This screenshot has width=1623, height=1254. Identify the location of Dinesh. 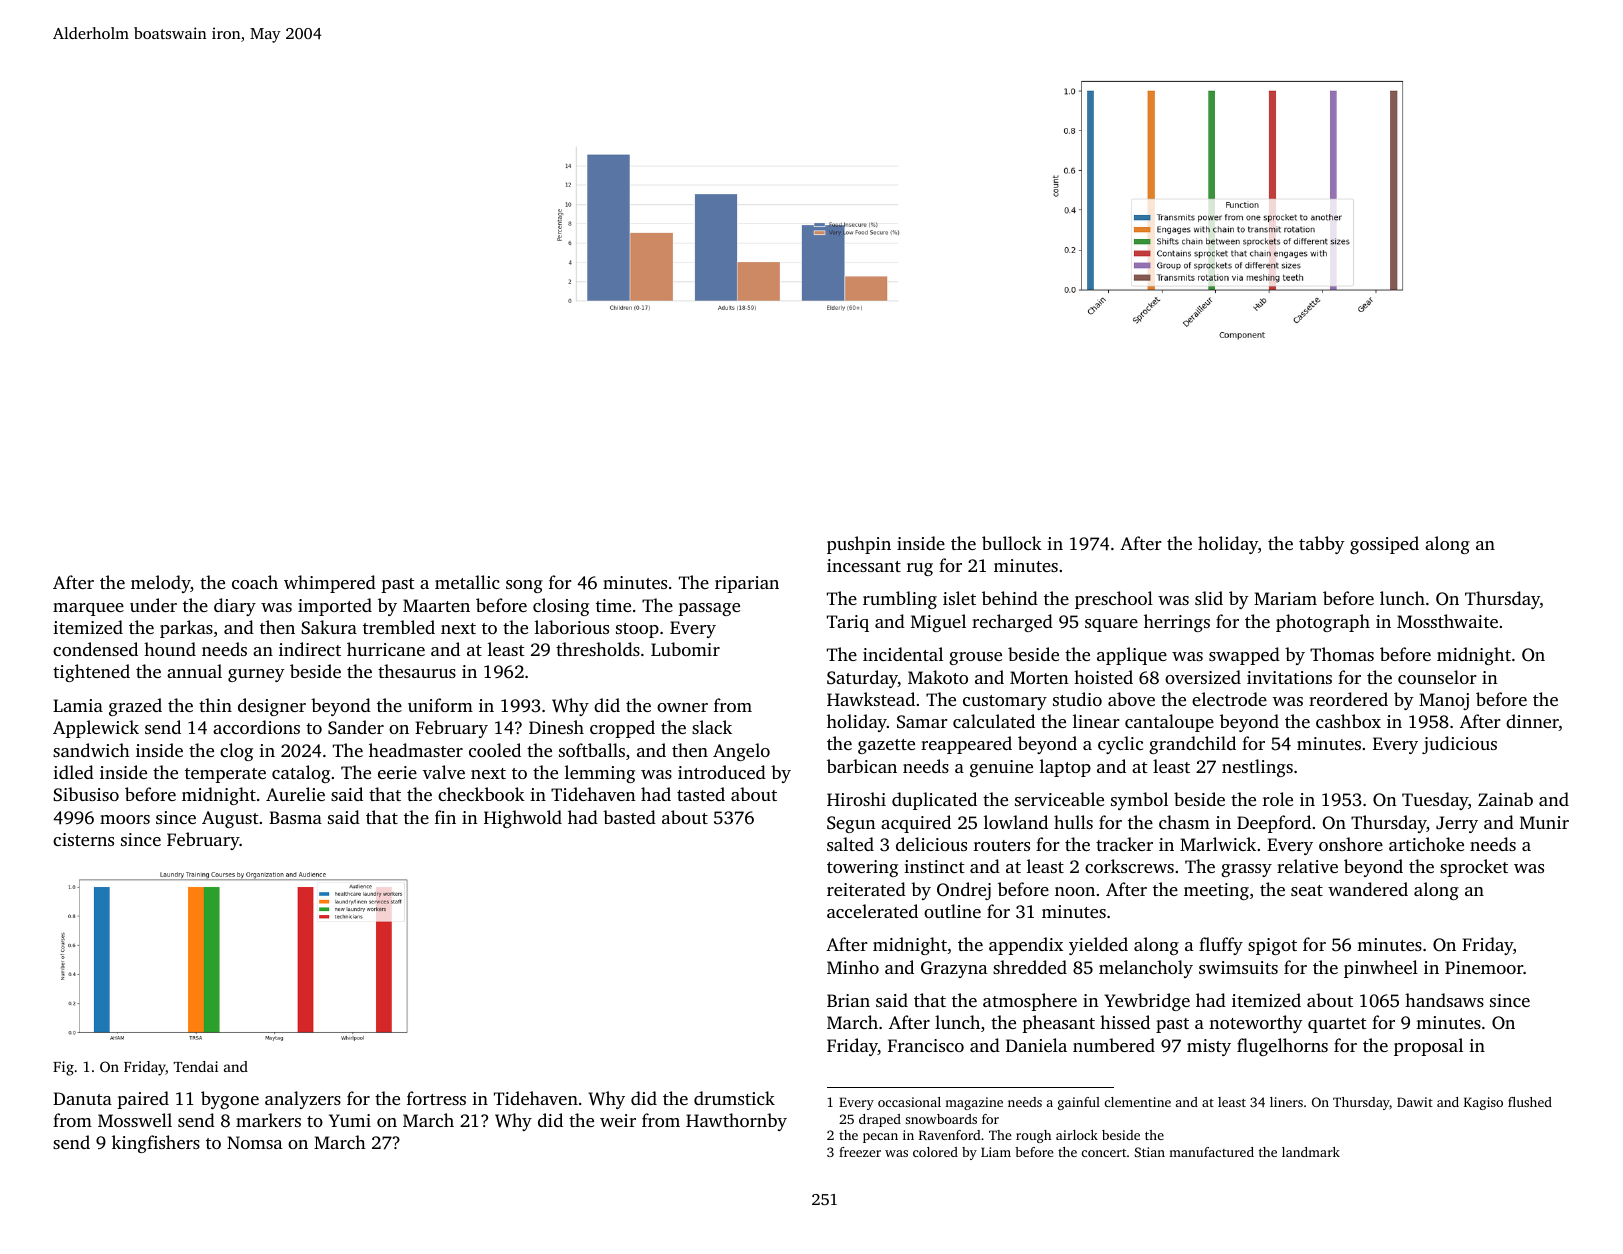
(556, 727).
